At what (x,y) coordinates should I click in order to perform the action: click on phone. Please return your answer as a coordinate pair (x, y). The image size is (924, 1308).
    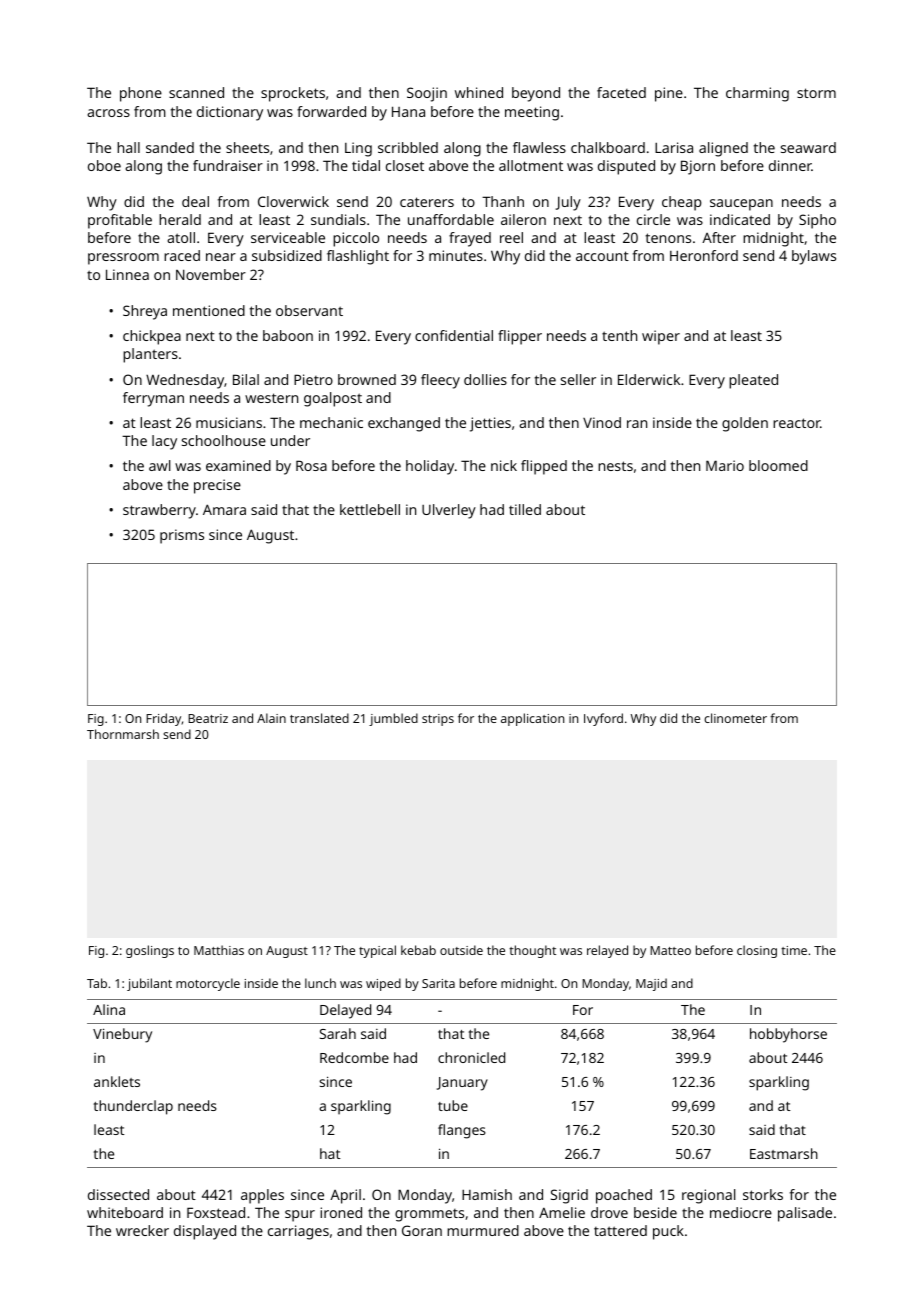
    Looking at the image, I should click on (141, 94).
